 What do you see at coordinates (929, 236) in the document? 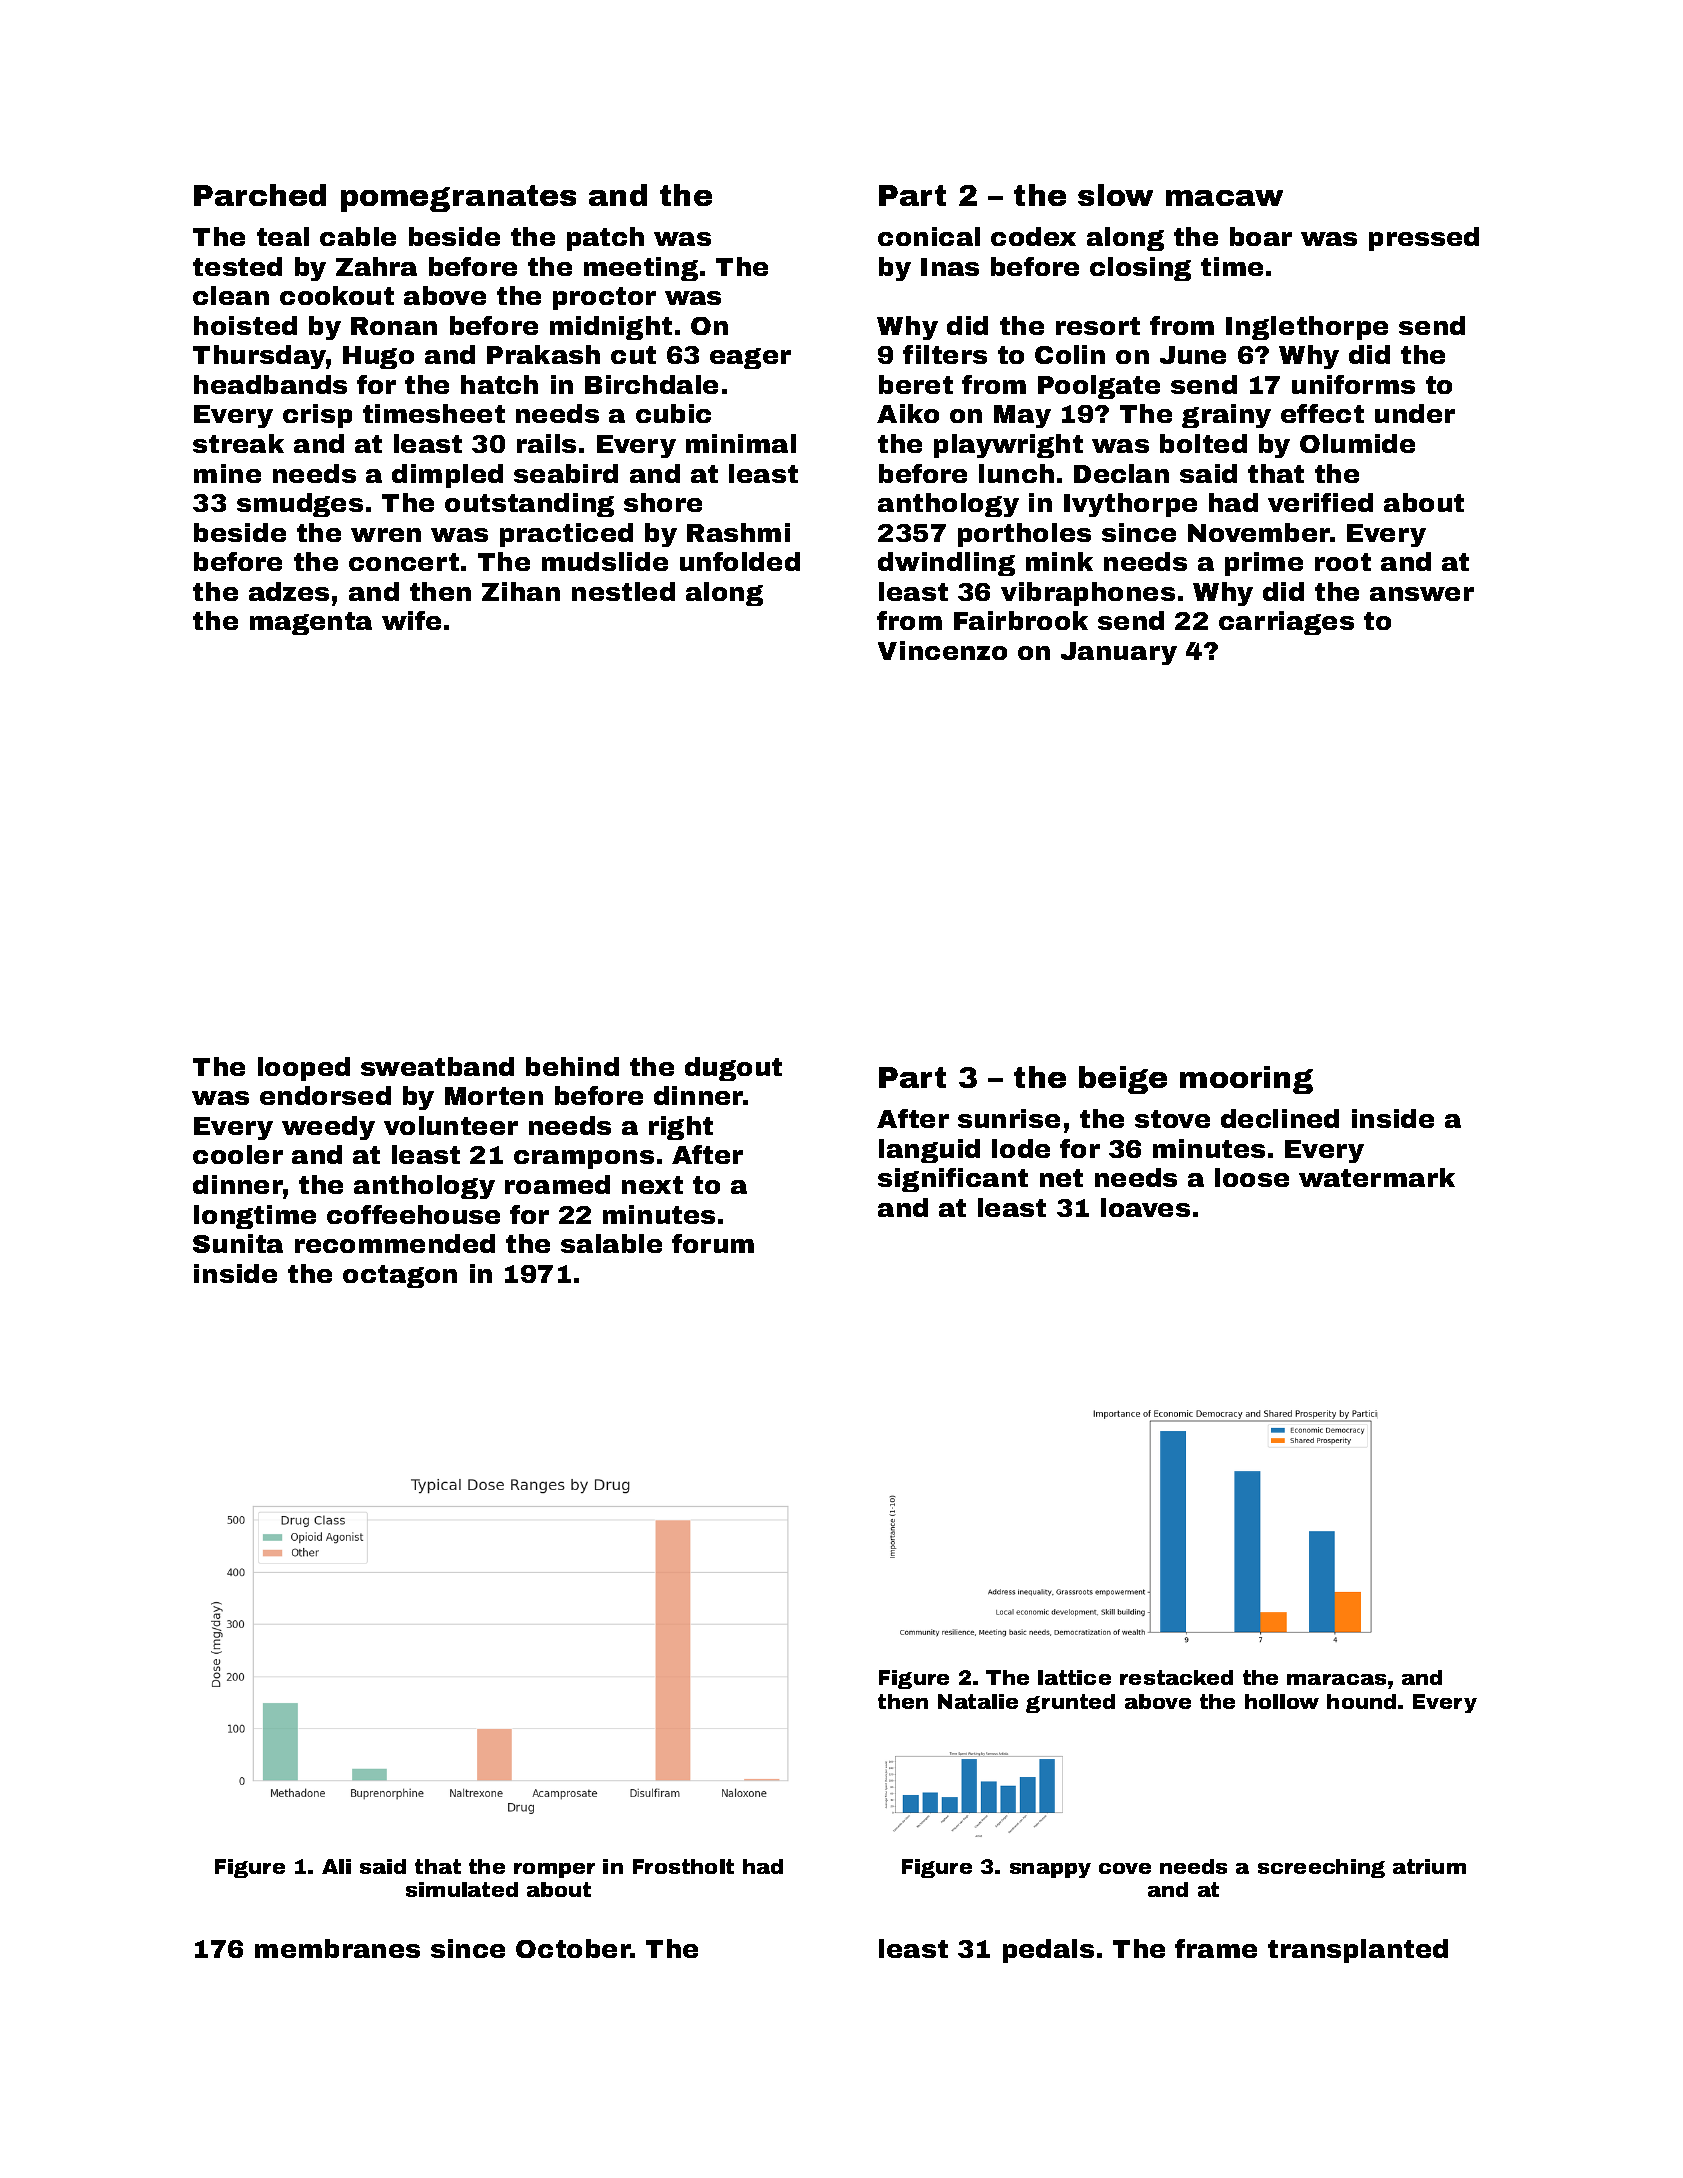
I see `conical` at bounding box center [929, 236].
